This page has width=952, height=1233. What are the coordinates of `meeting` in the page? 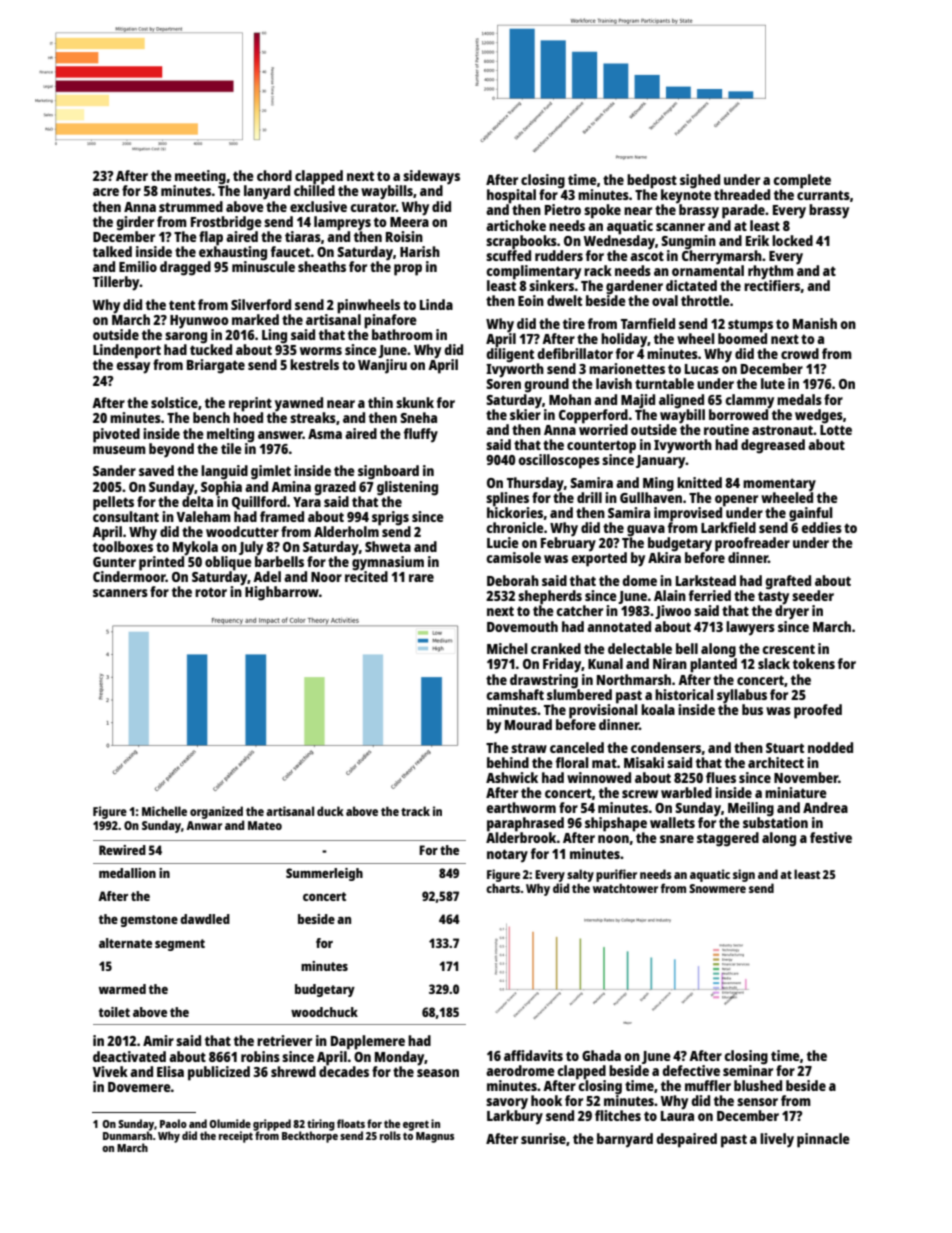 It's located at (200, 177).
